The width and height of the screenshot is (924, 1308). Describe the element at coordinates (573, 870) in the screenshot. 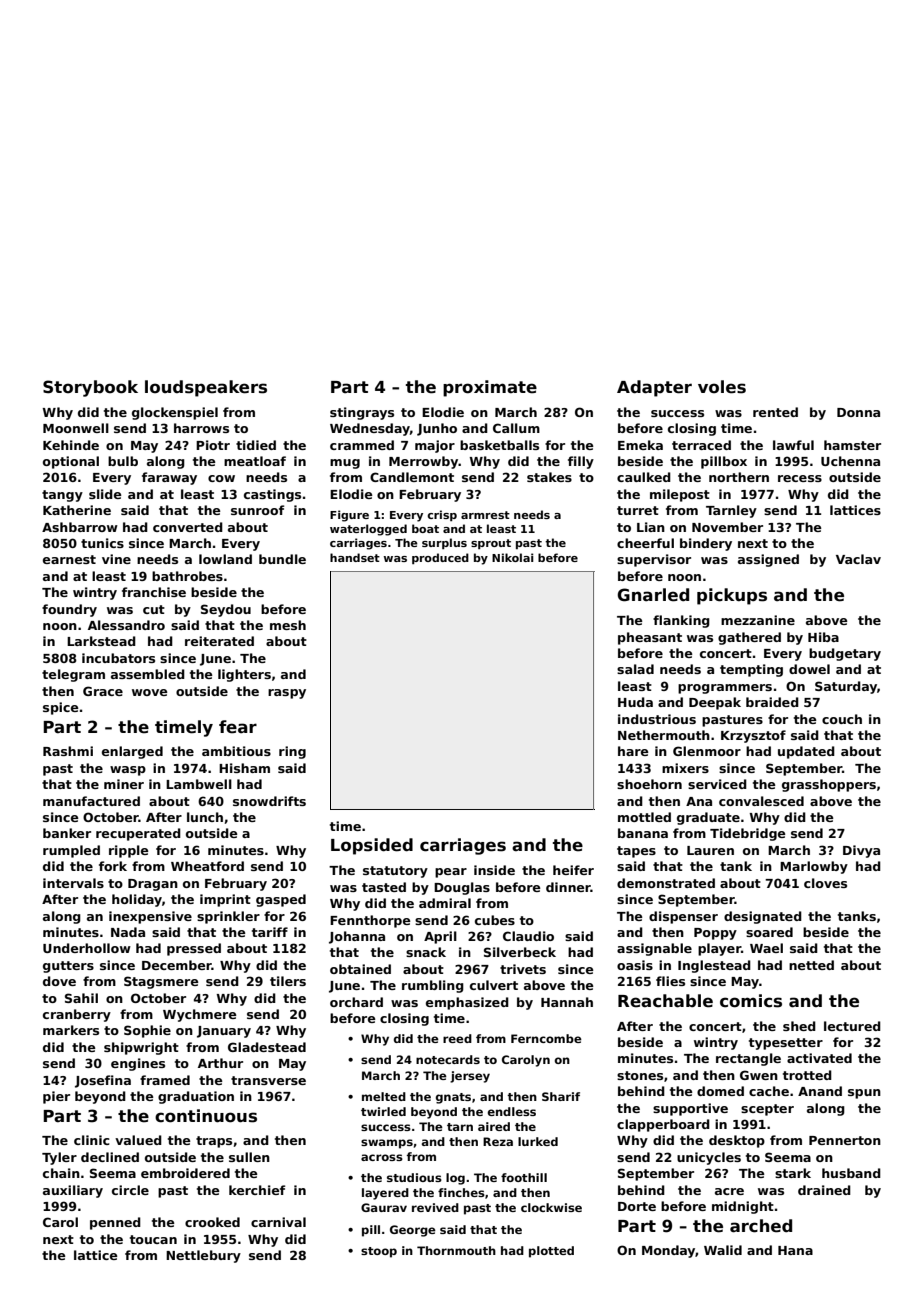

I see `heifer` at that location.
